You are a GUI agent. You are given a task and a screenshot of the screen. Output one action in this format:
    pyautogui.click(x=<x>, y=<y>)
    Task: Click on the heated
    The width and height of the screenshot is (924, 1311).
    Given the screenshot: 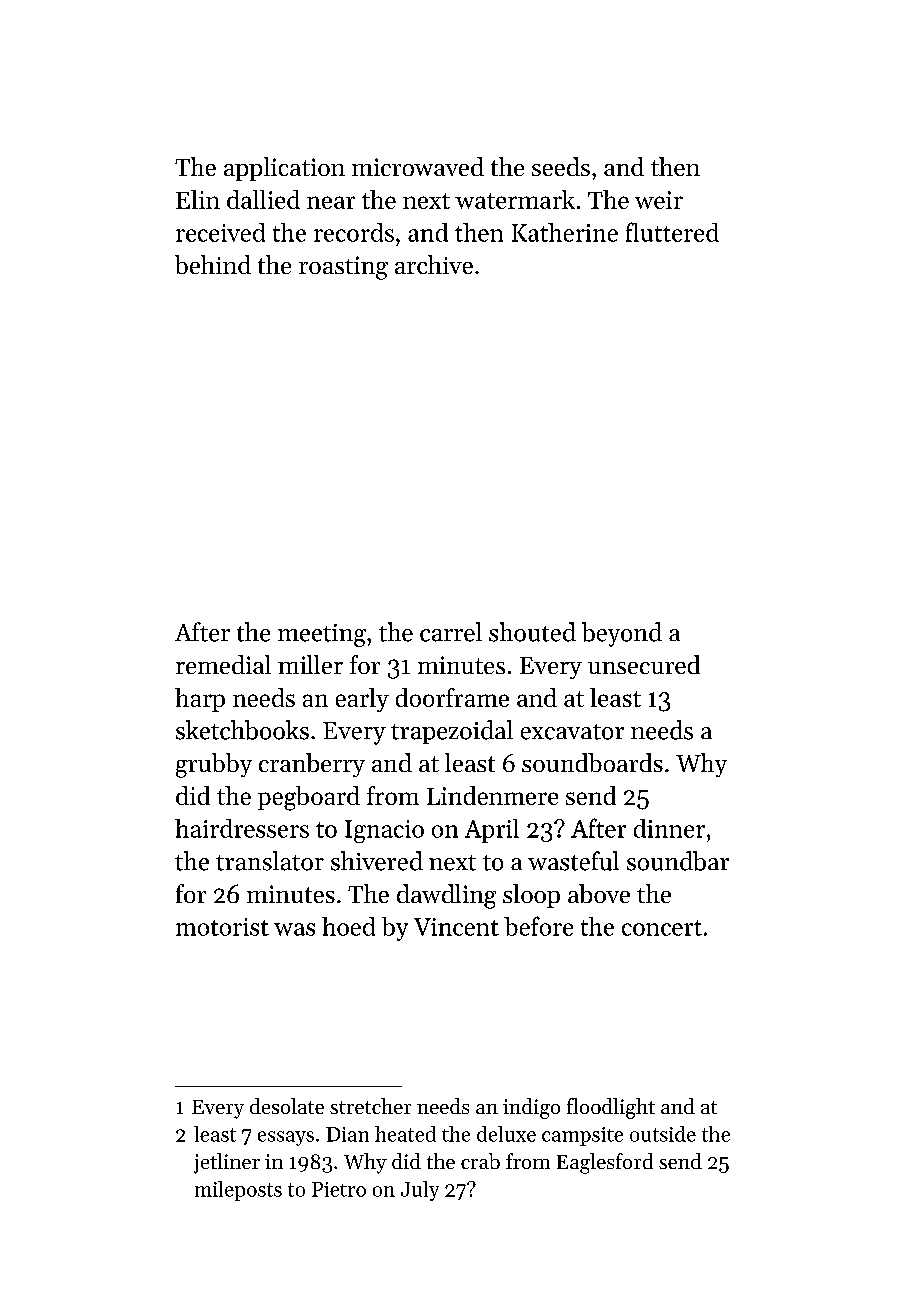 What is the action you would take?
    pyautogui.click(x=405, y=1134)
